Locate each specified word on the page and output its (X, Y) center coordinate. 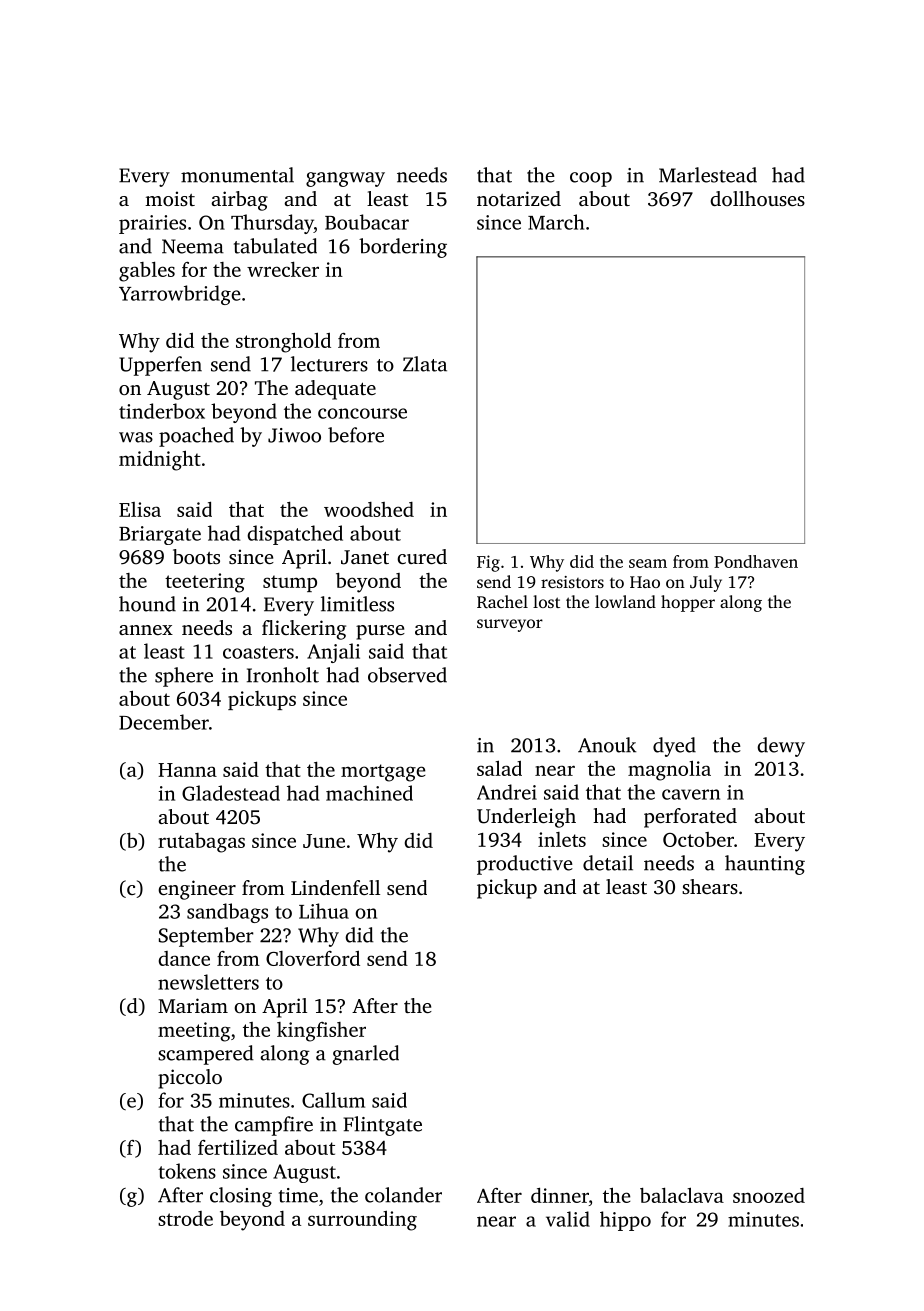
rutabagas (201, 843)
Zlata (425, 364)
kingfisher (321, 1032)
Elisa (140, 509)
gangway (345, 179)
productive (525, 865)
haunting (765, 865)
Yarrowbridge (180, 295)
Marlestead (708, 175)
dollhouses (757, 198)
